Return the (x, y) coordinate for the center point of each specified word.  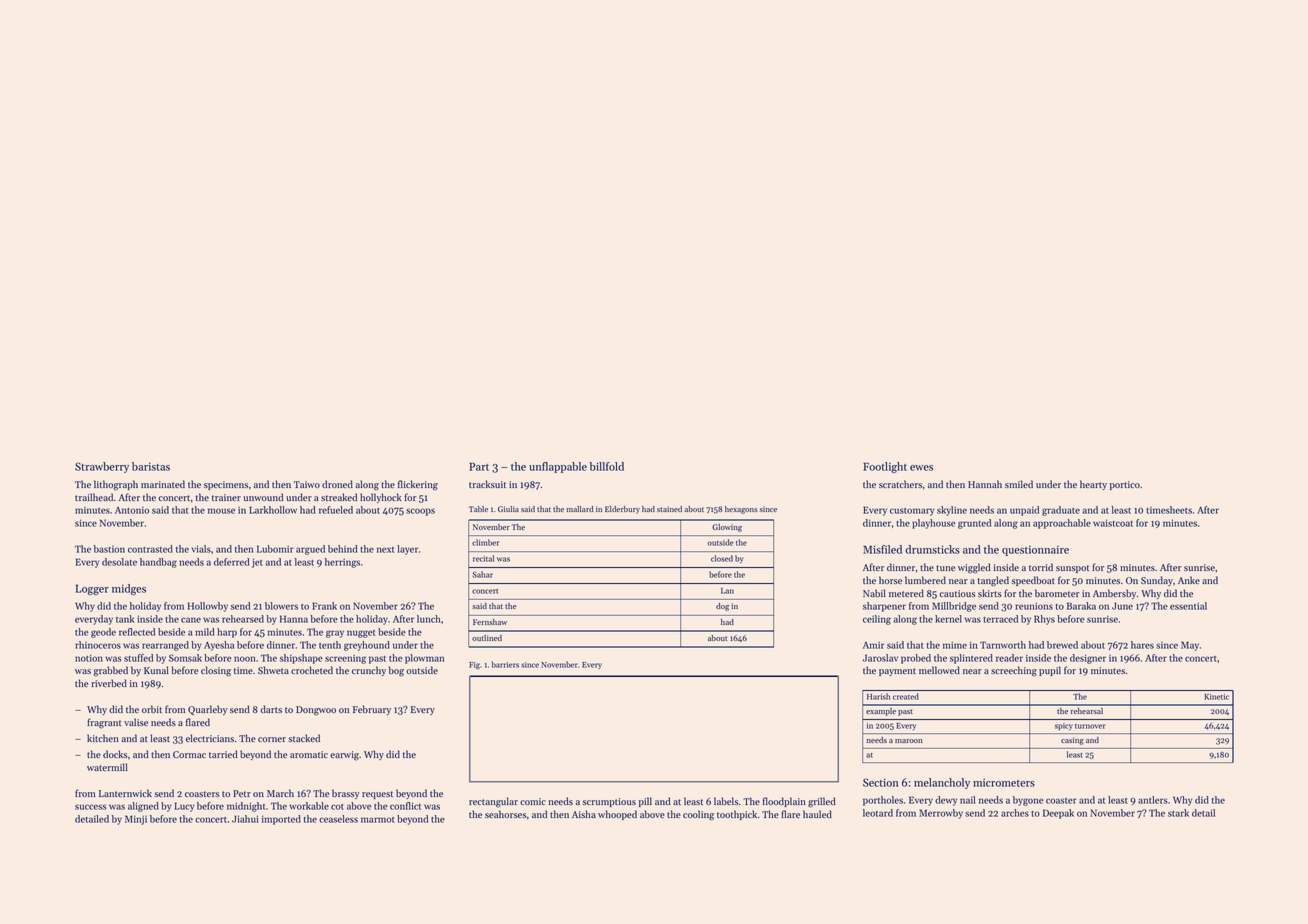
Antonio (132, 510)
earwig (344, 756)
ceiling (877, 620)
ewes (921, 468)
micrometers (1004, 783)
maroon (909, 741)
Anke (1189, 580)
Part (479, 466)
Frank (324, 606)
